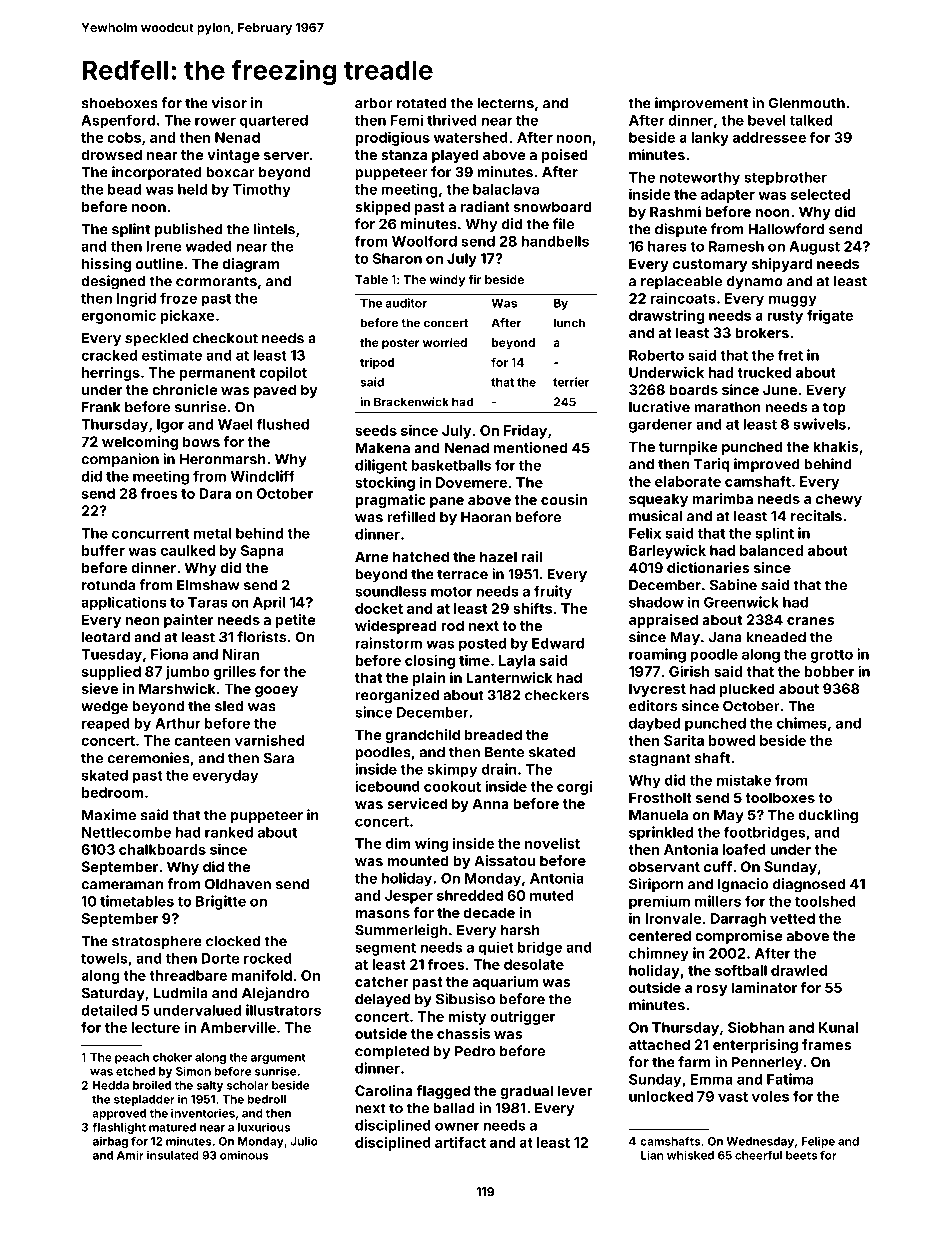 This document has width=952, height=1233. I want to click on shoeboxes, so click(119, 103).
